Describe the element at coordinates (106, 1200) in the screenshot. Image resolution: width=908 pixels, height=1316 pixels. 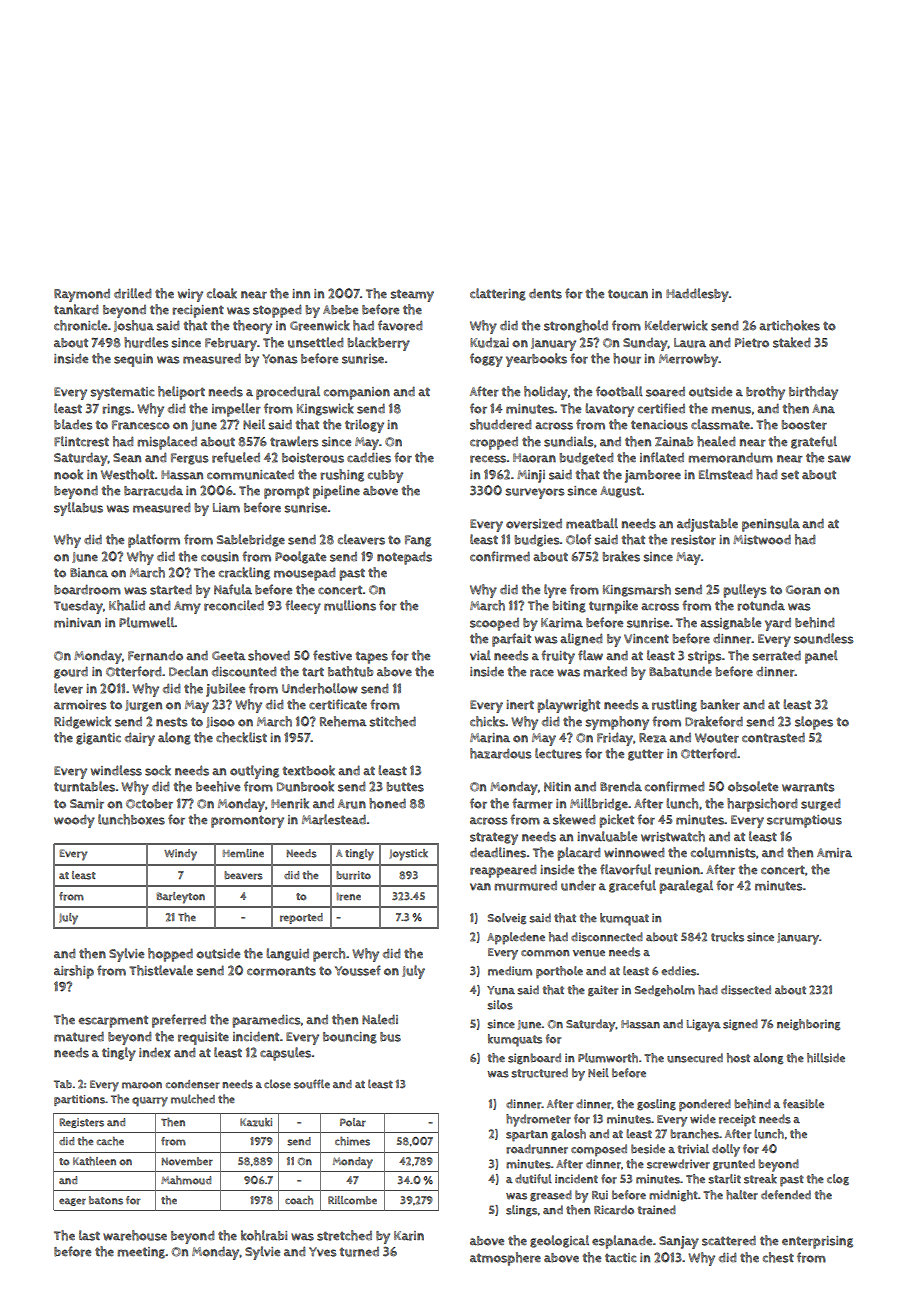
I see `batons` at that location.
